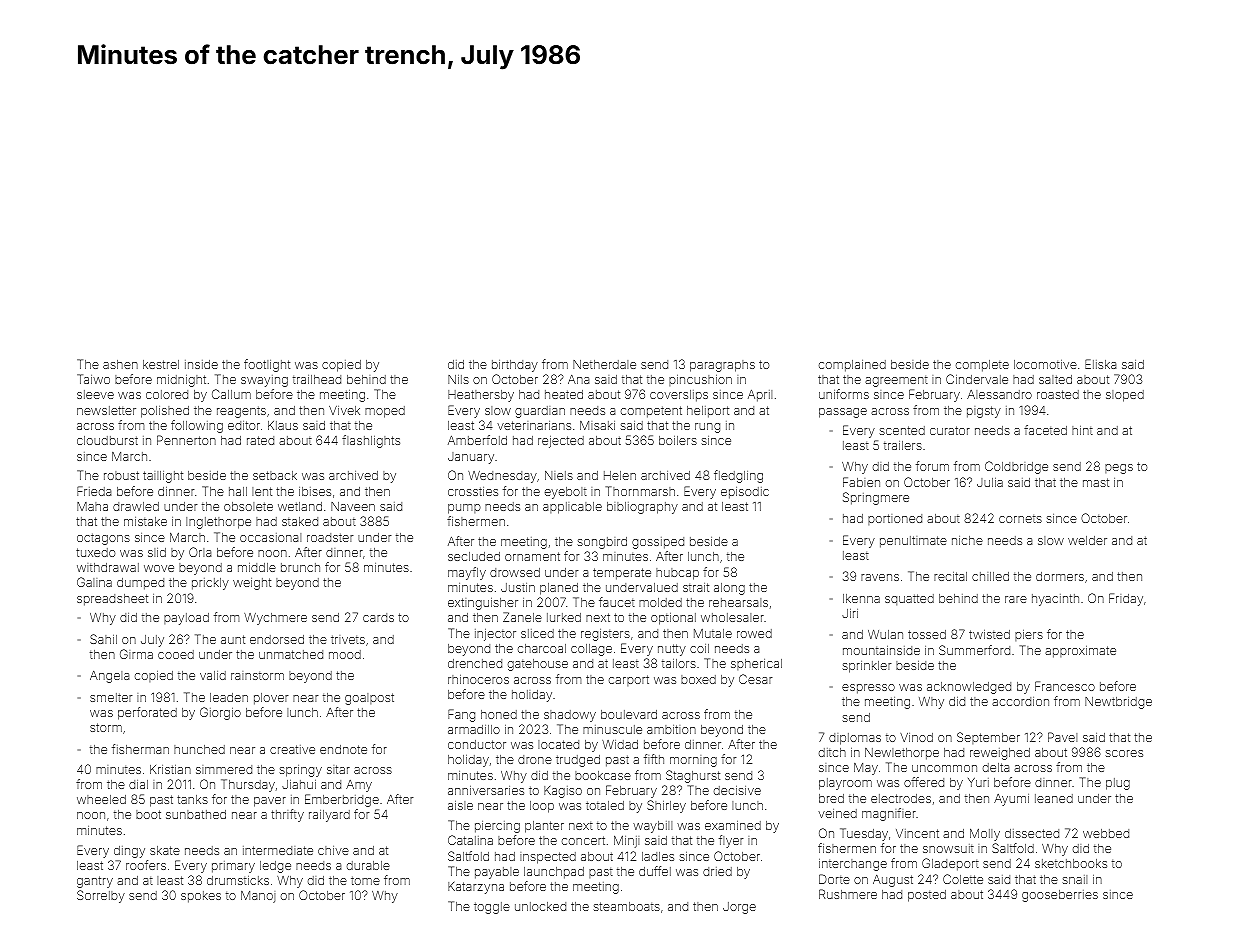  What do you see at coordinates (94, 491) in the image?
I see `Frieda` at bounding box center [94, 491].
